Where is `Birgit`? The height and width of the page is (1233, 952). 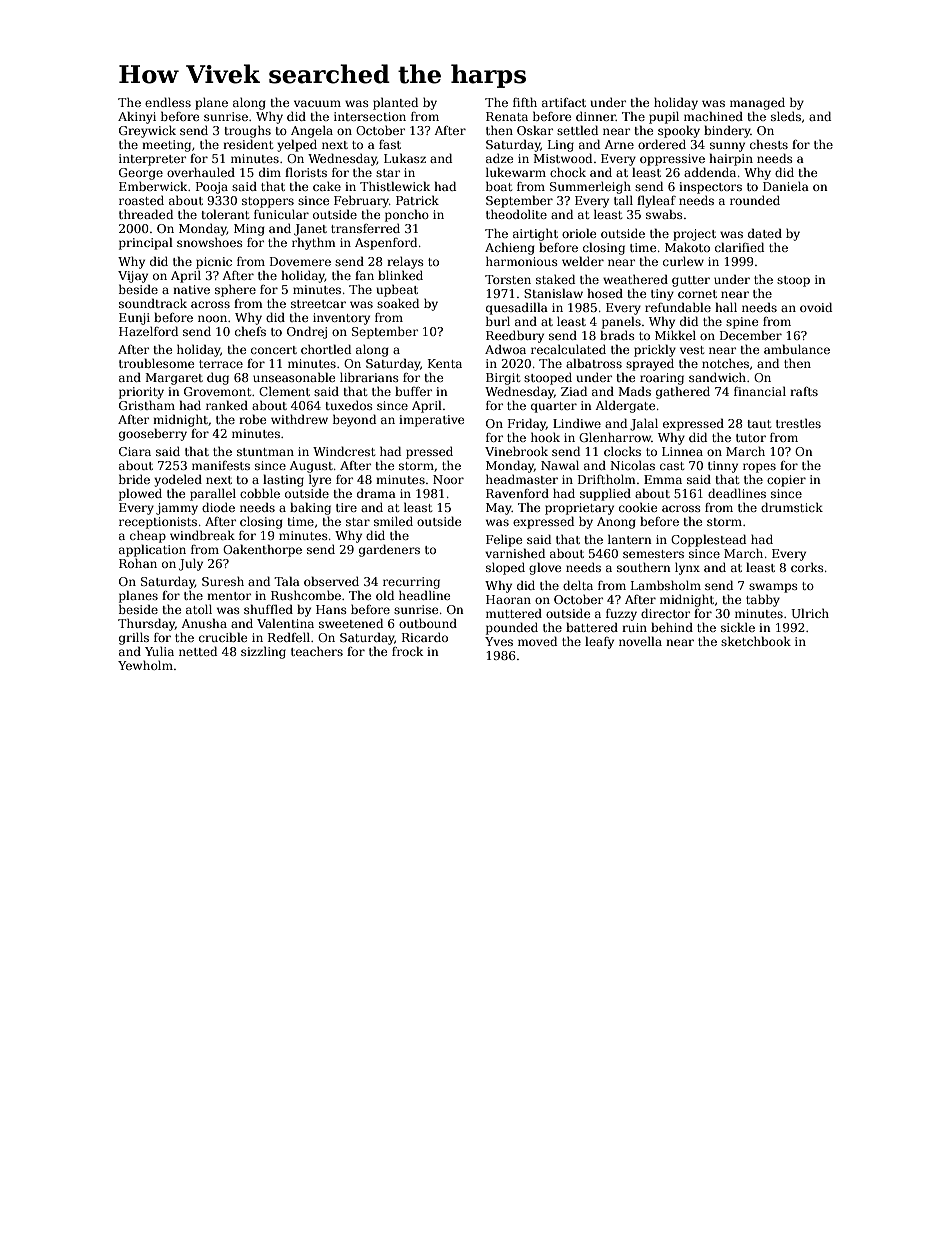
Birgit is located at coordinates (503, 379).
